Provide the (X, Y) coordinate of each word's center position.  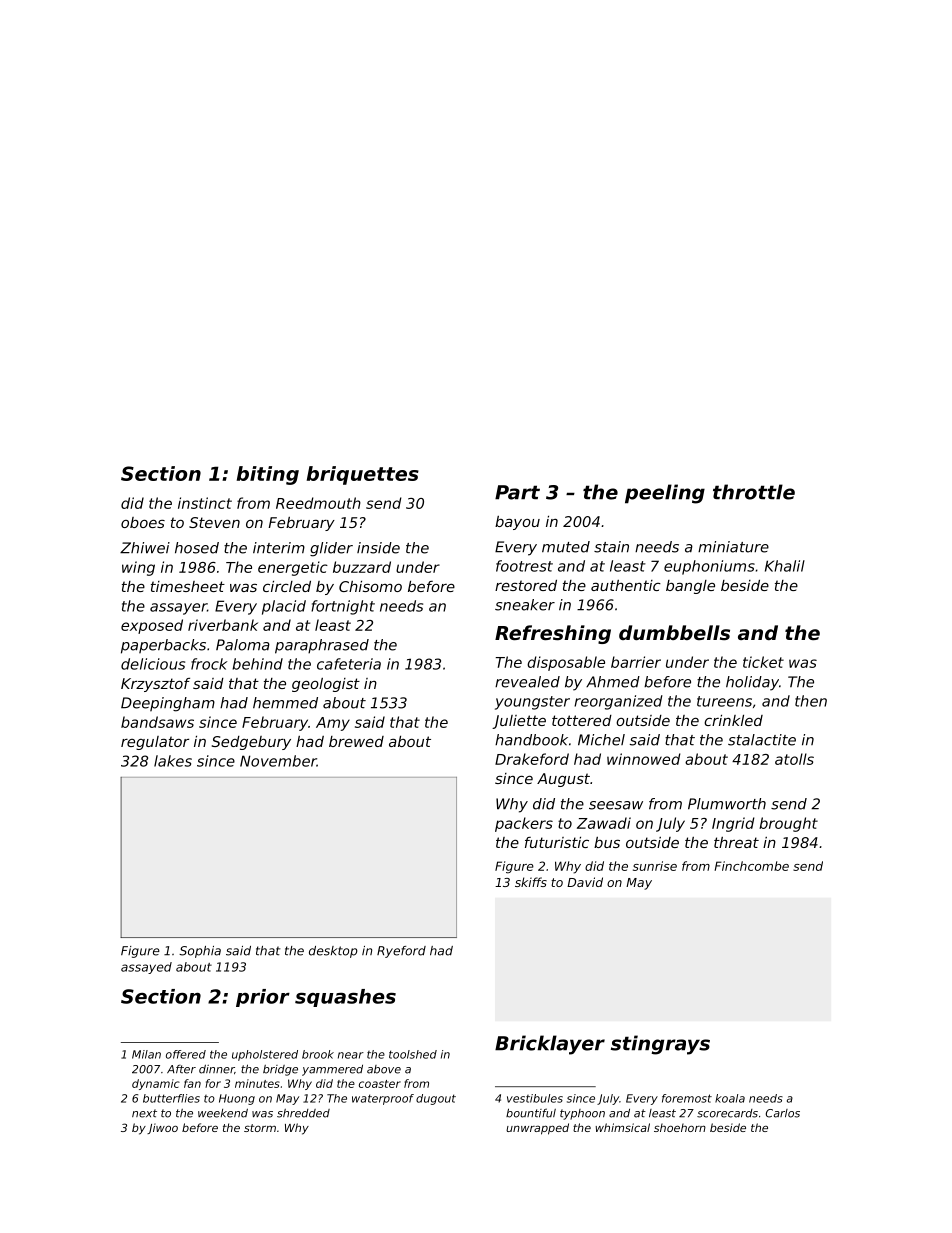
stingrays (660, 1045)
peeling (665, 494)
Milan (146, 1054)
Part (517, 492)
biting (267, 475)
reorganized (618, 702)
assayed (146, 968)
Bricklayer (550, 1045)
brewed (356, 741)
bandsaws (157, 722)
